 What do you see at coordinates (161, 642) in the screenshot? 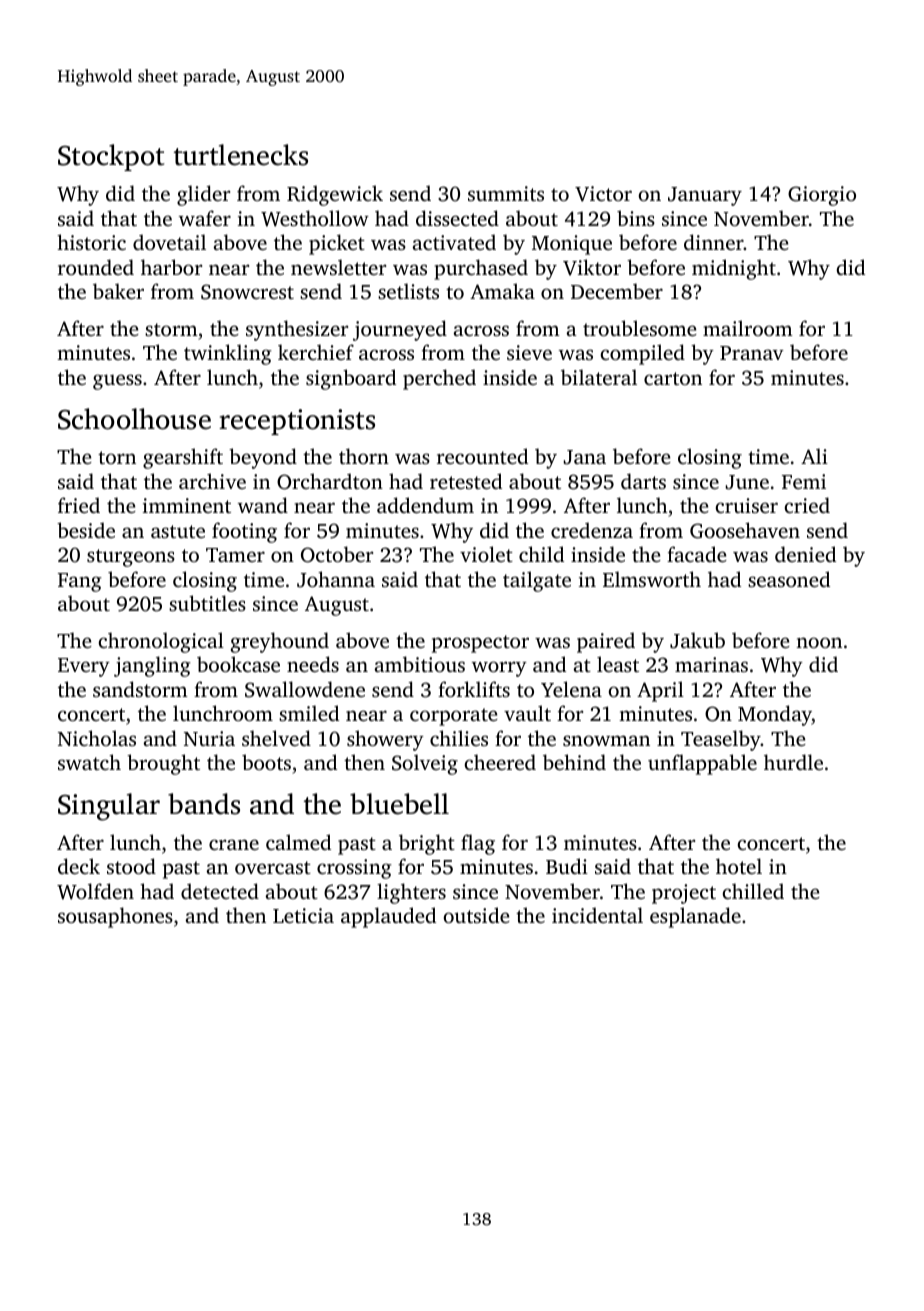
I see `chronological` at bounding box center [161, 642].
